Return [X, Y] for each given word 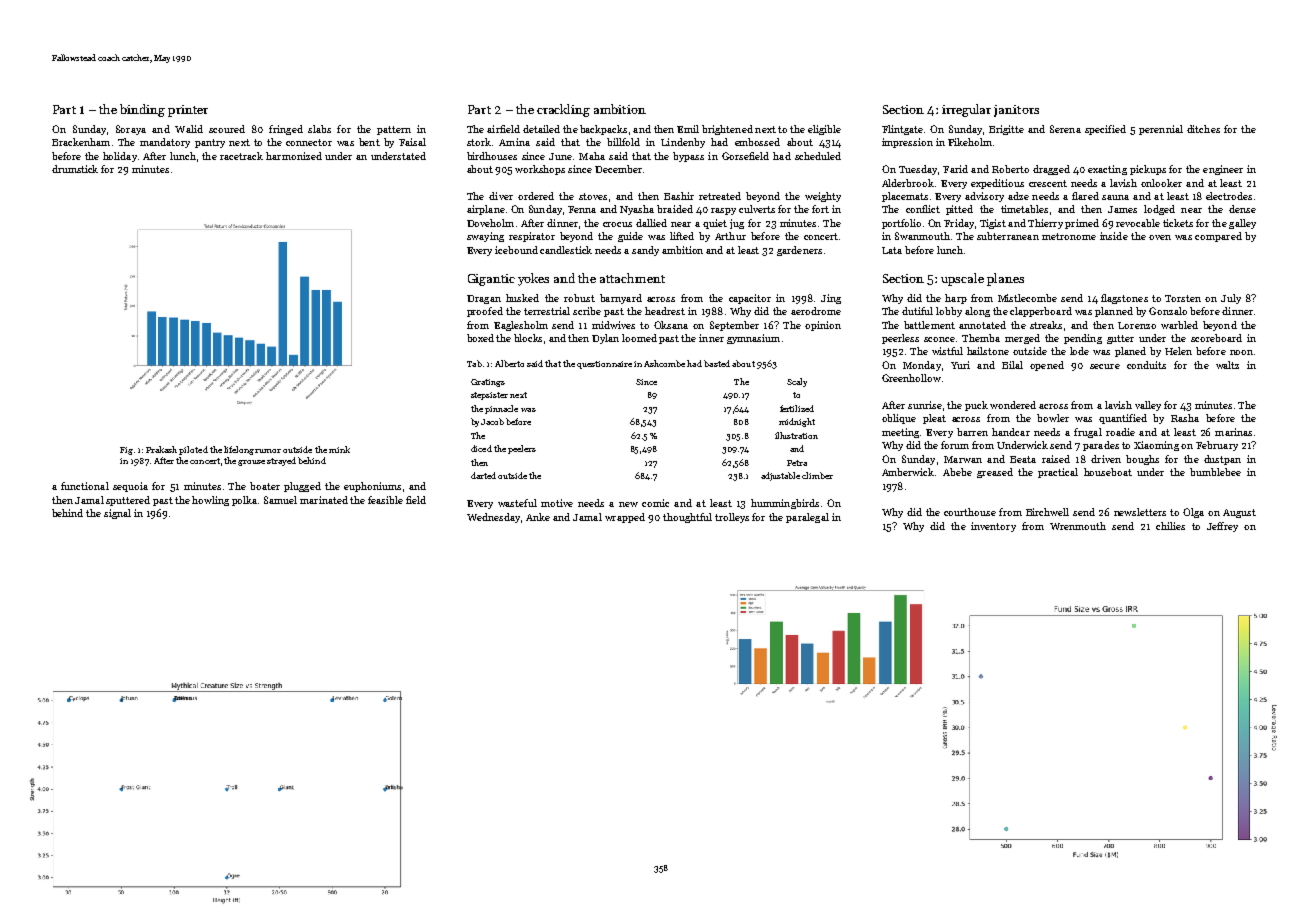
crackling [563, 110]
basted [717, 363]
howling [210, 501]
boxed [480, 338]
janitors [1016, 111]
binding [142, 110]
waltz [1227, 365]
